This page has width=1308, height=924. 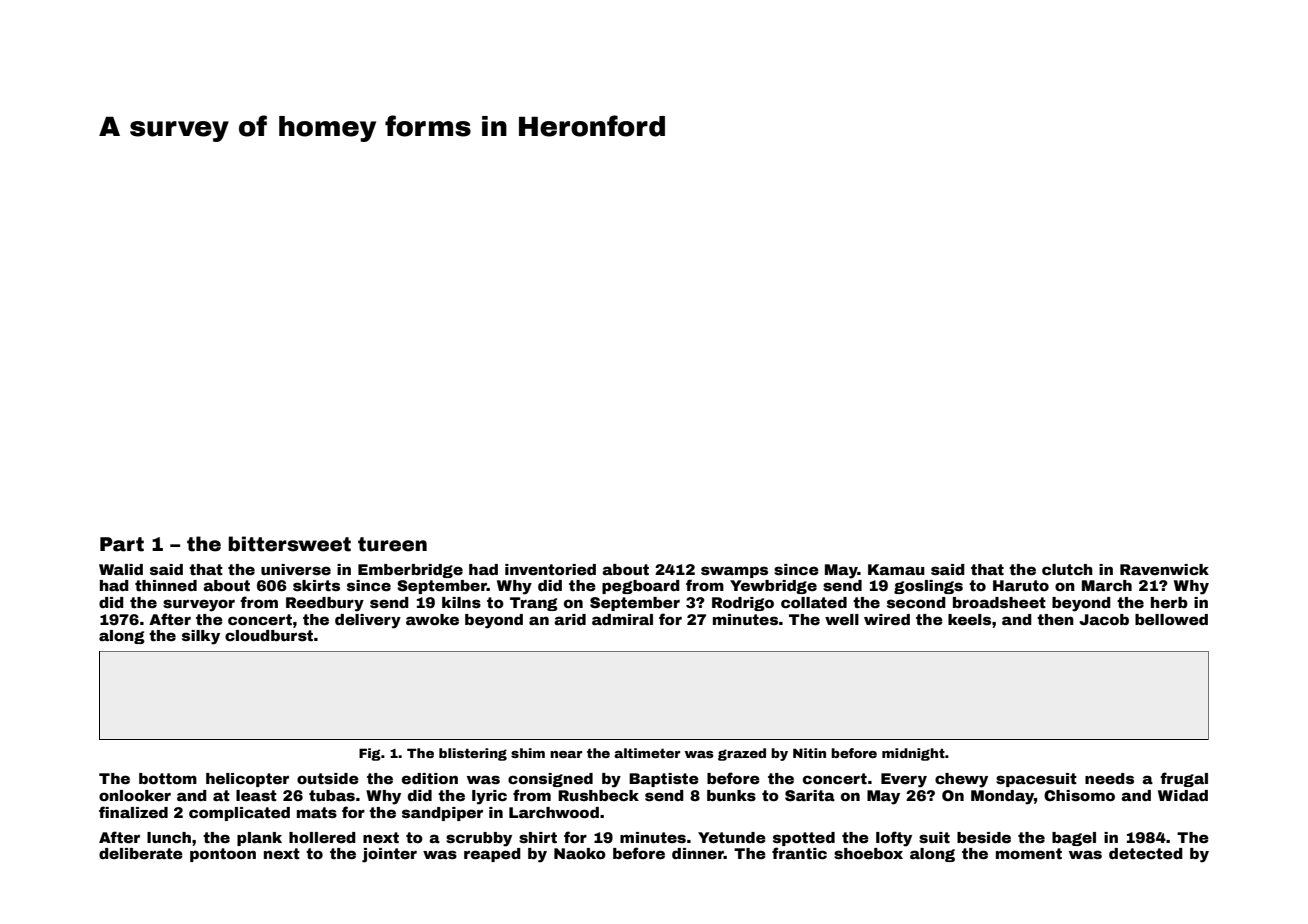 What do you see at coordinates (896, 569) in the page?
I see `Kamau` at bounding box center [896, 569].
